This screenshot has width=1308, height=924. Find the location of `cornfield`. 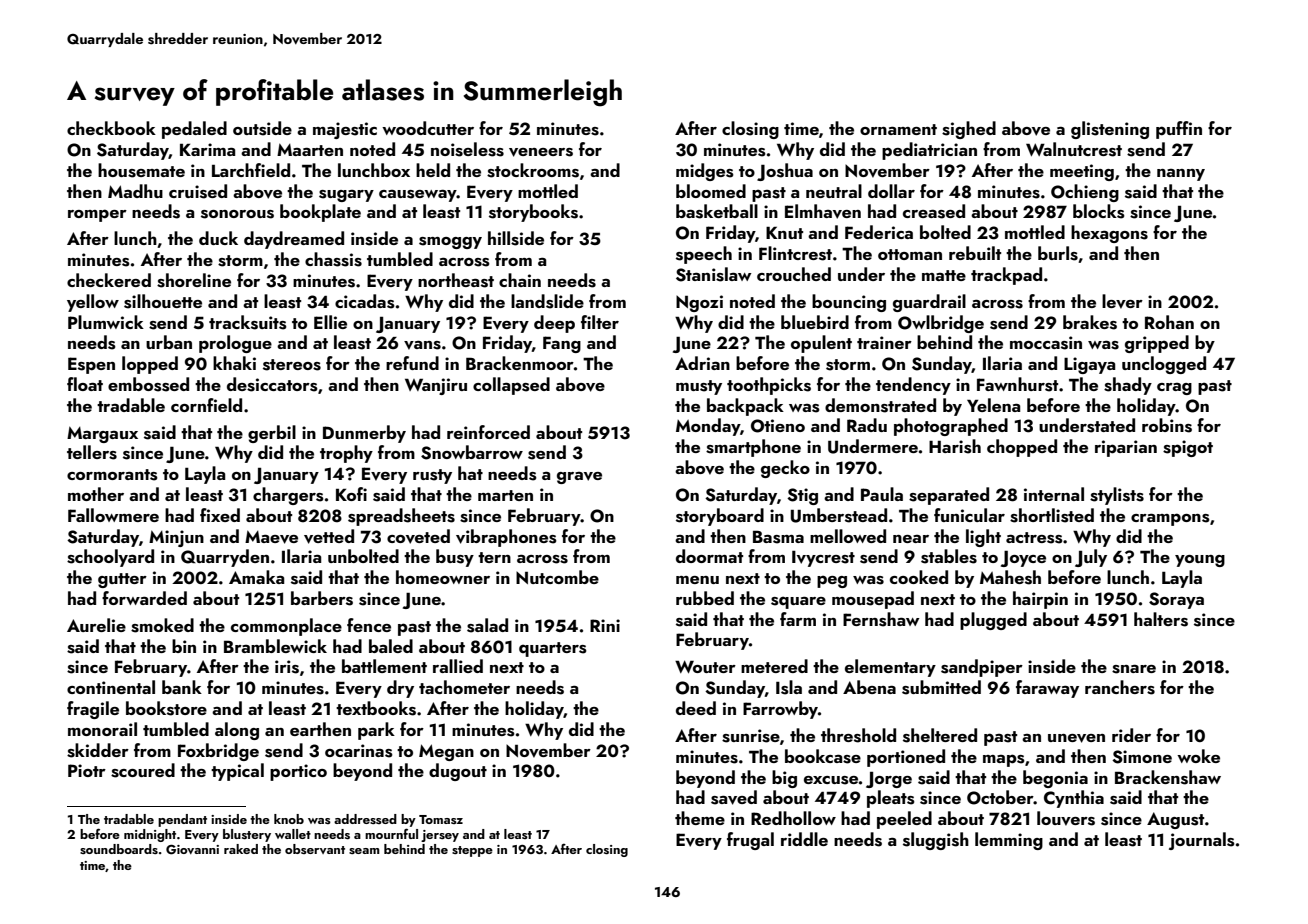

cornfield is located at coordinates (206, 405).
